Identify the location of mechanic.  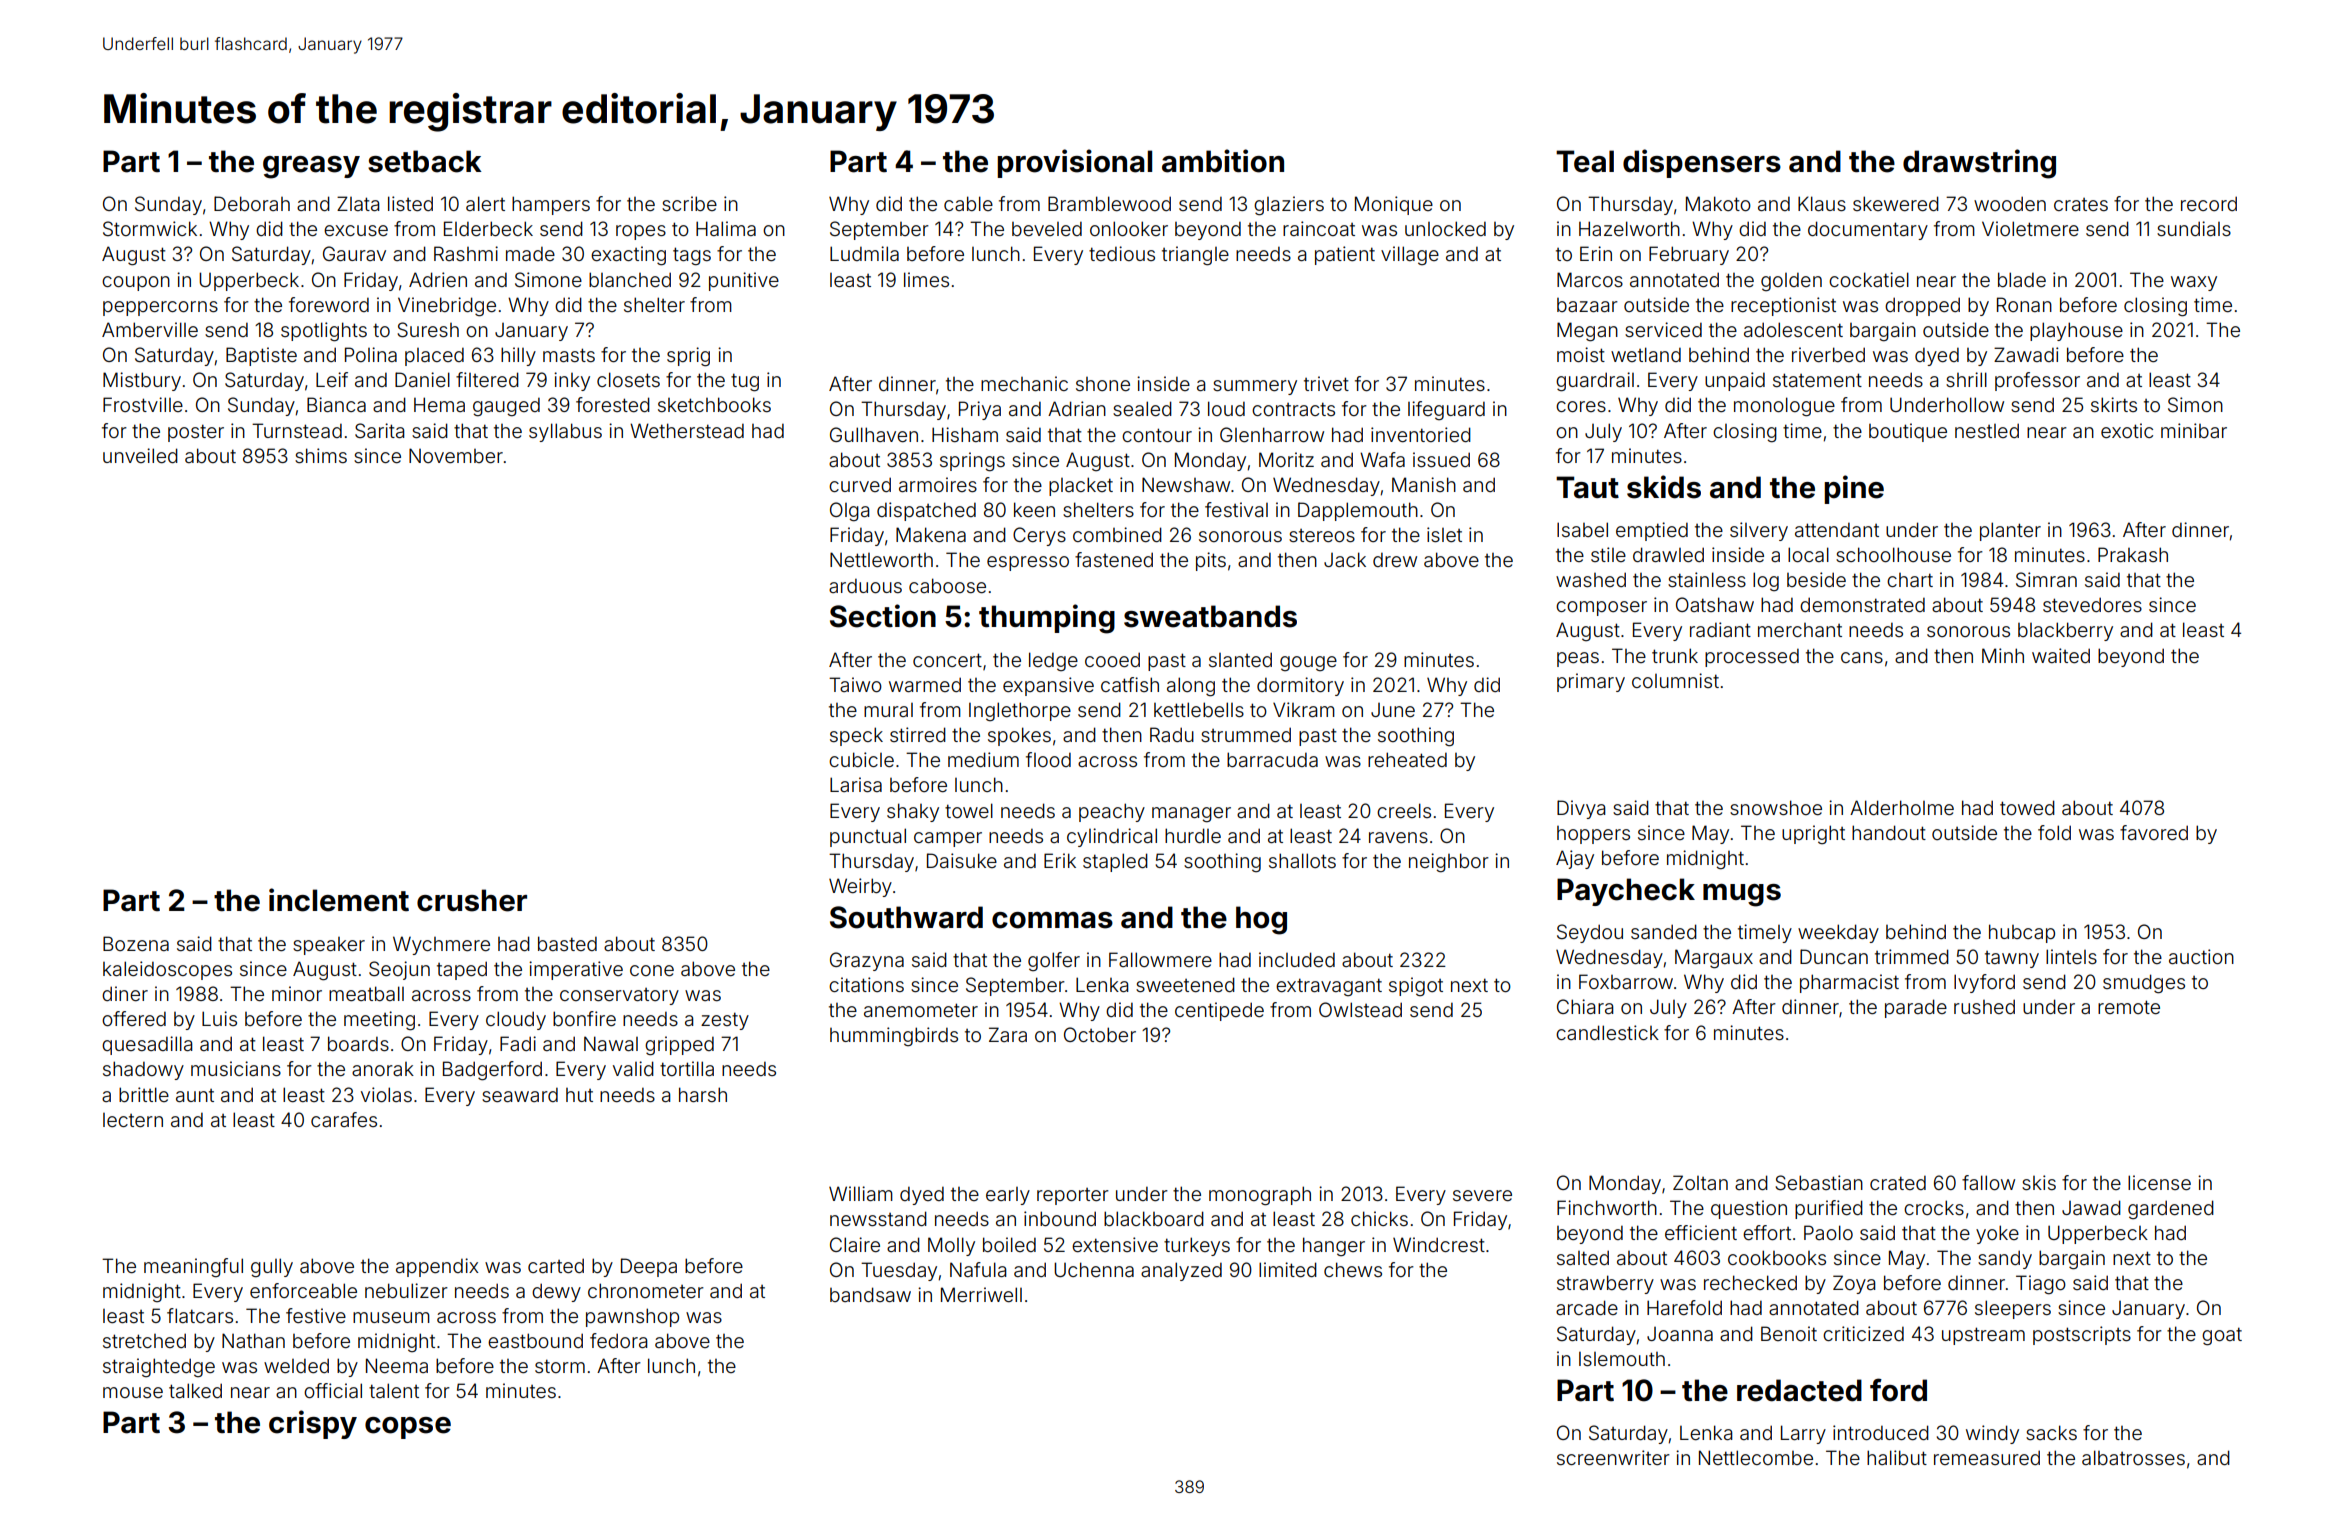
(1024, 383).
